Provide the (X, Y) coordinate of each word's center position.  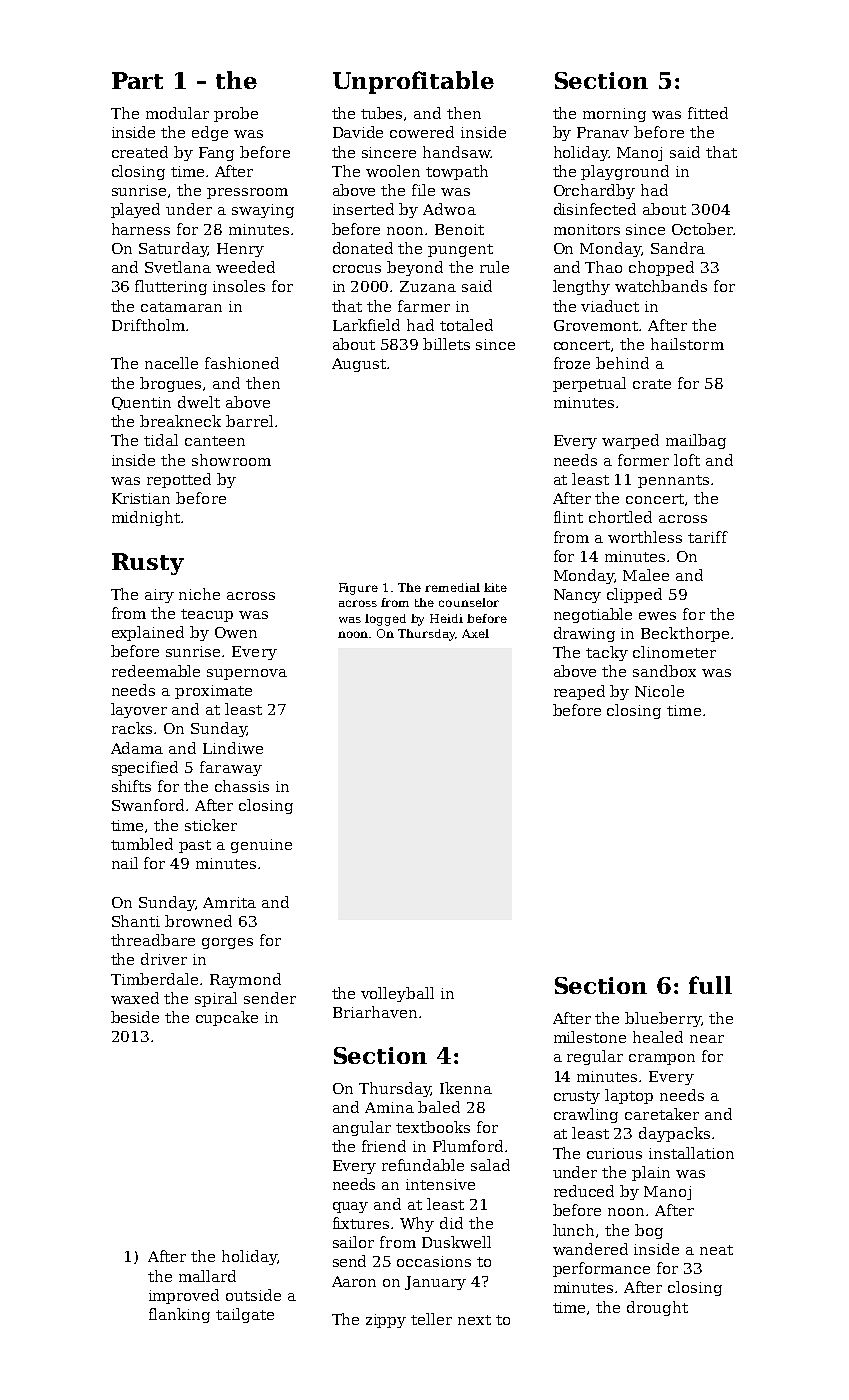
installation (691, 1153)
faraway (231, 768)
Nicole (659, 691)
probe (236, 114)
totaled (466, 325)
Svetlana (178, 267)
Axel (475, 633)
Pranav (603, 132)
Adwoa (449, 209)
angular (362, 1128)
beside (135, 1017)
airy (159, 596)
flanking (179, 1315)
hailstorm (687, 344)
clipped (634, 595)
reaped (579, 692)
